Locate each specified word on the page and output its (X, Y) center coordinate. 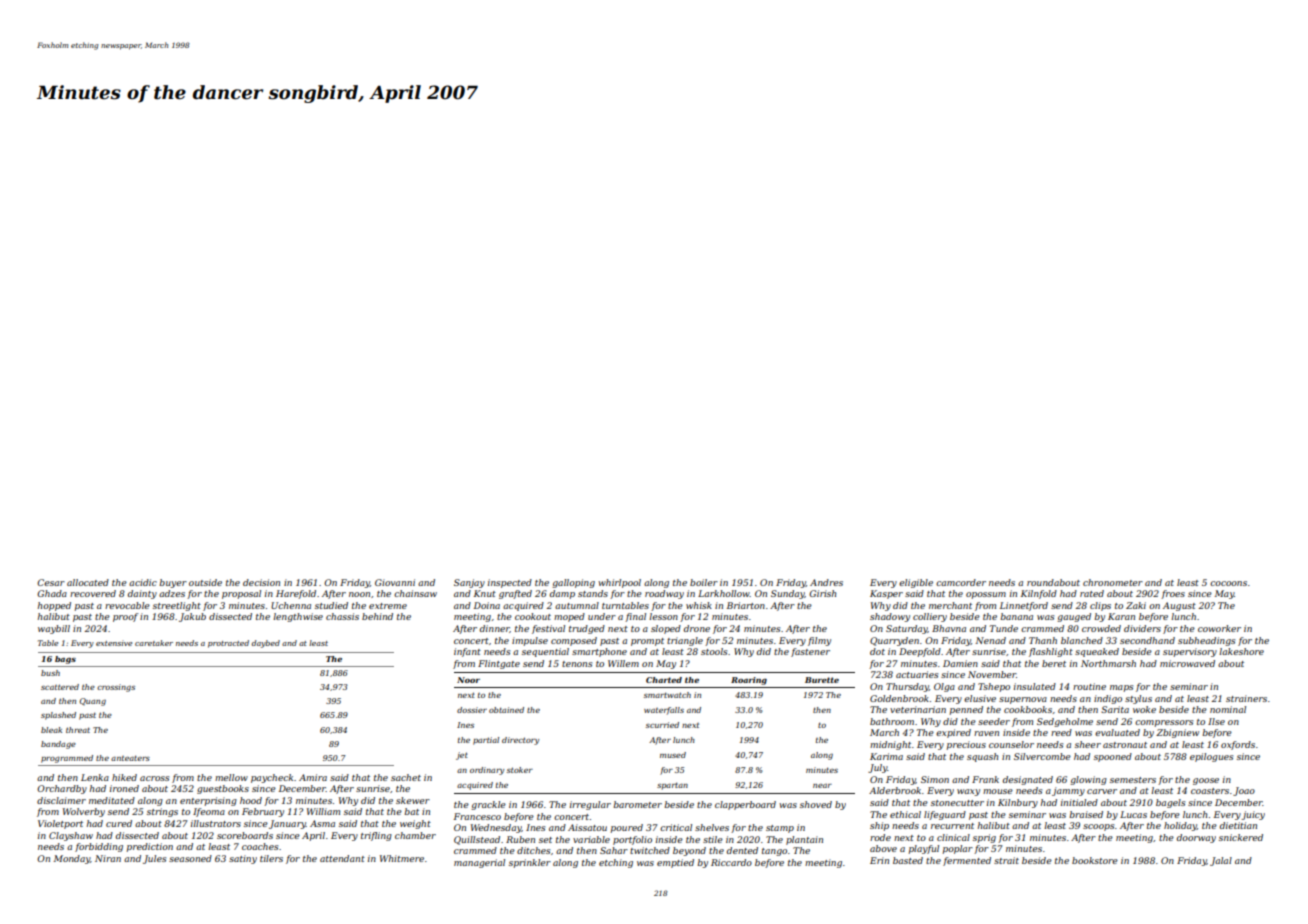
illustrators (216, 823)
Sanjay (469, 583)
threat (78, 730)
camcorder (961, 582)
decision (261, 582)
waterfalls (664, 711)
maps (1121, 688)
